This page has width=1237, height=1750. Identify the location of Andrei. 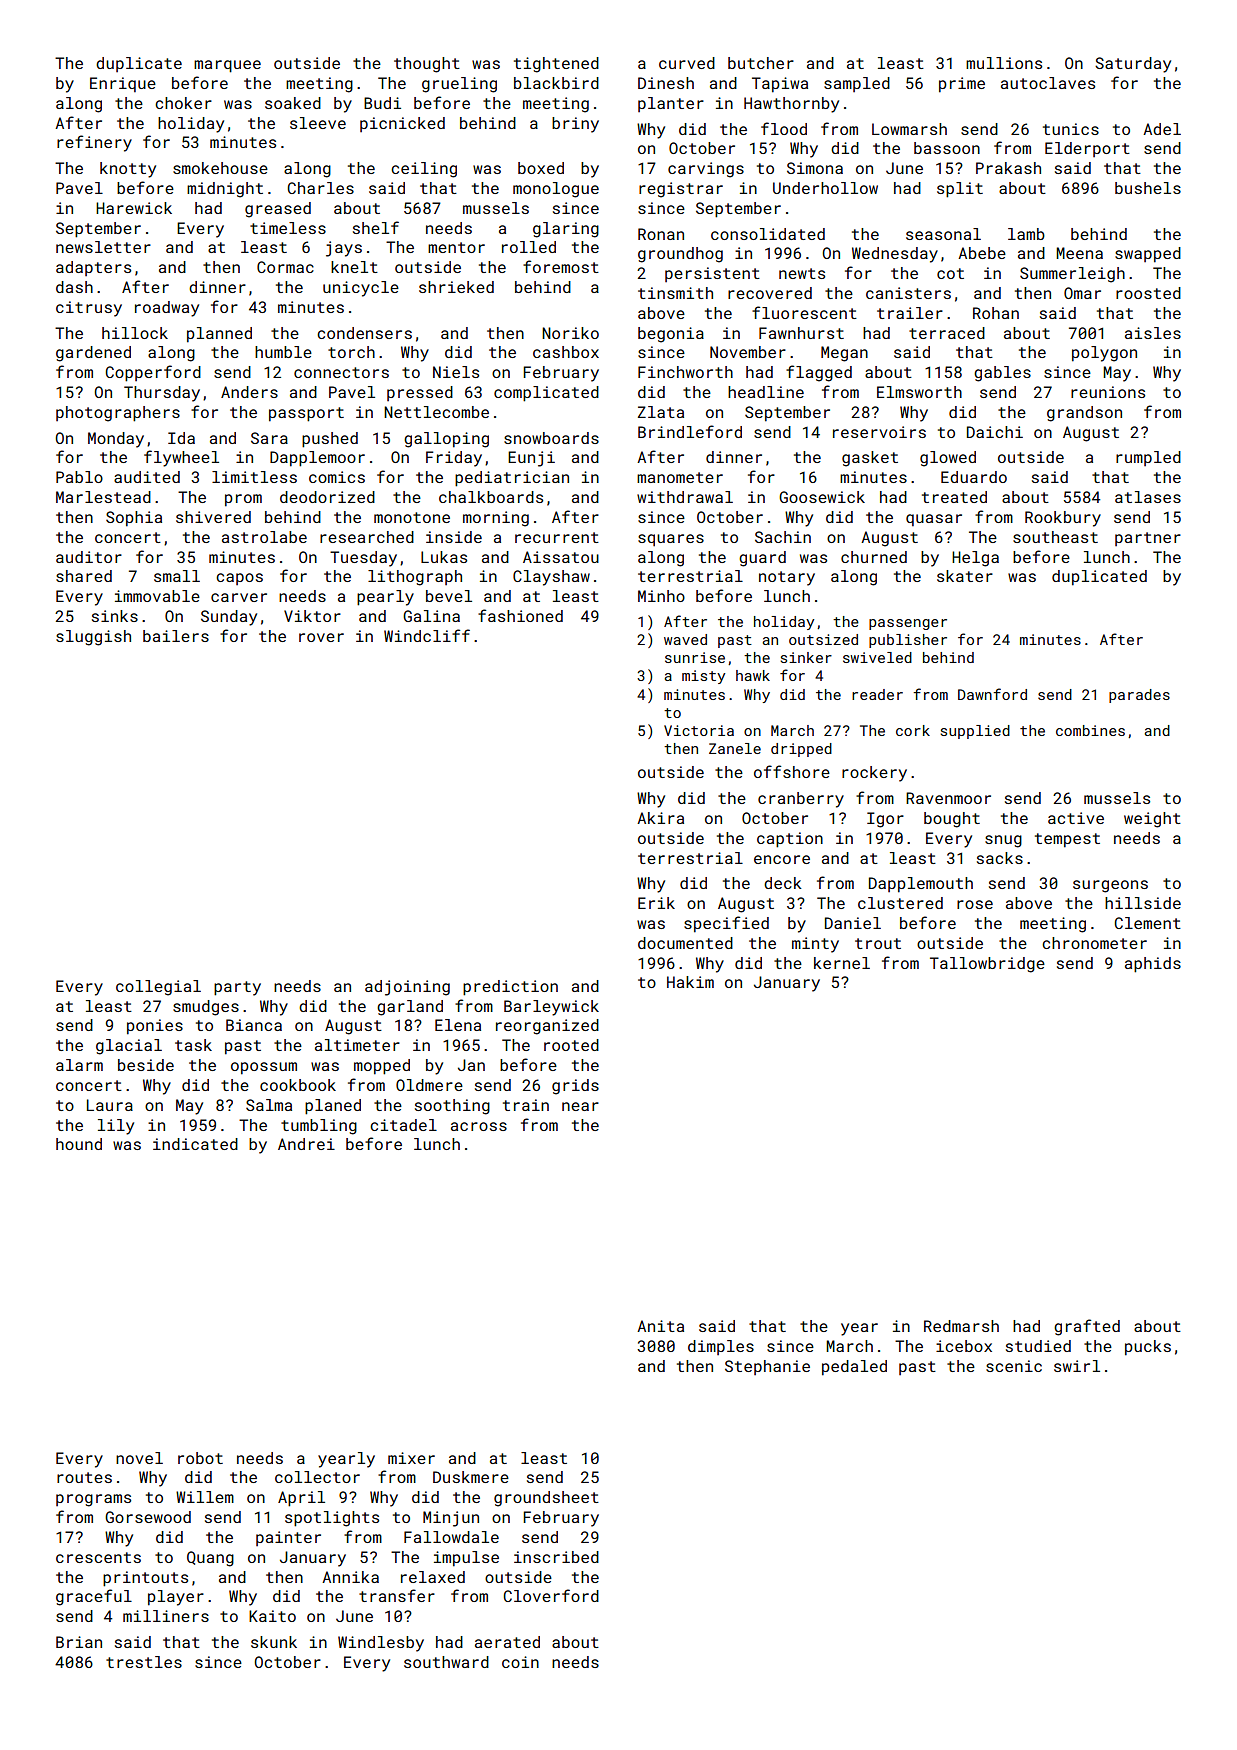
(306, 1144).
